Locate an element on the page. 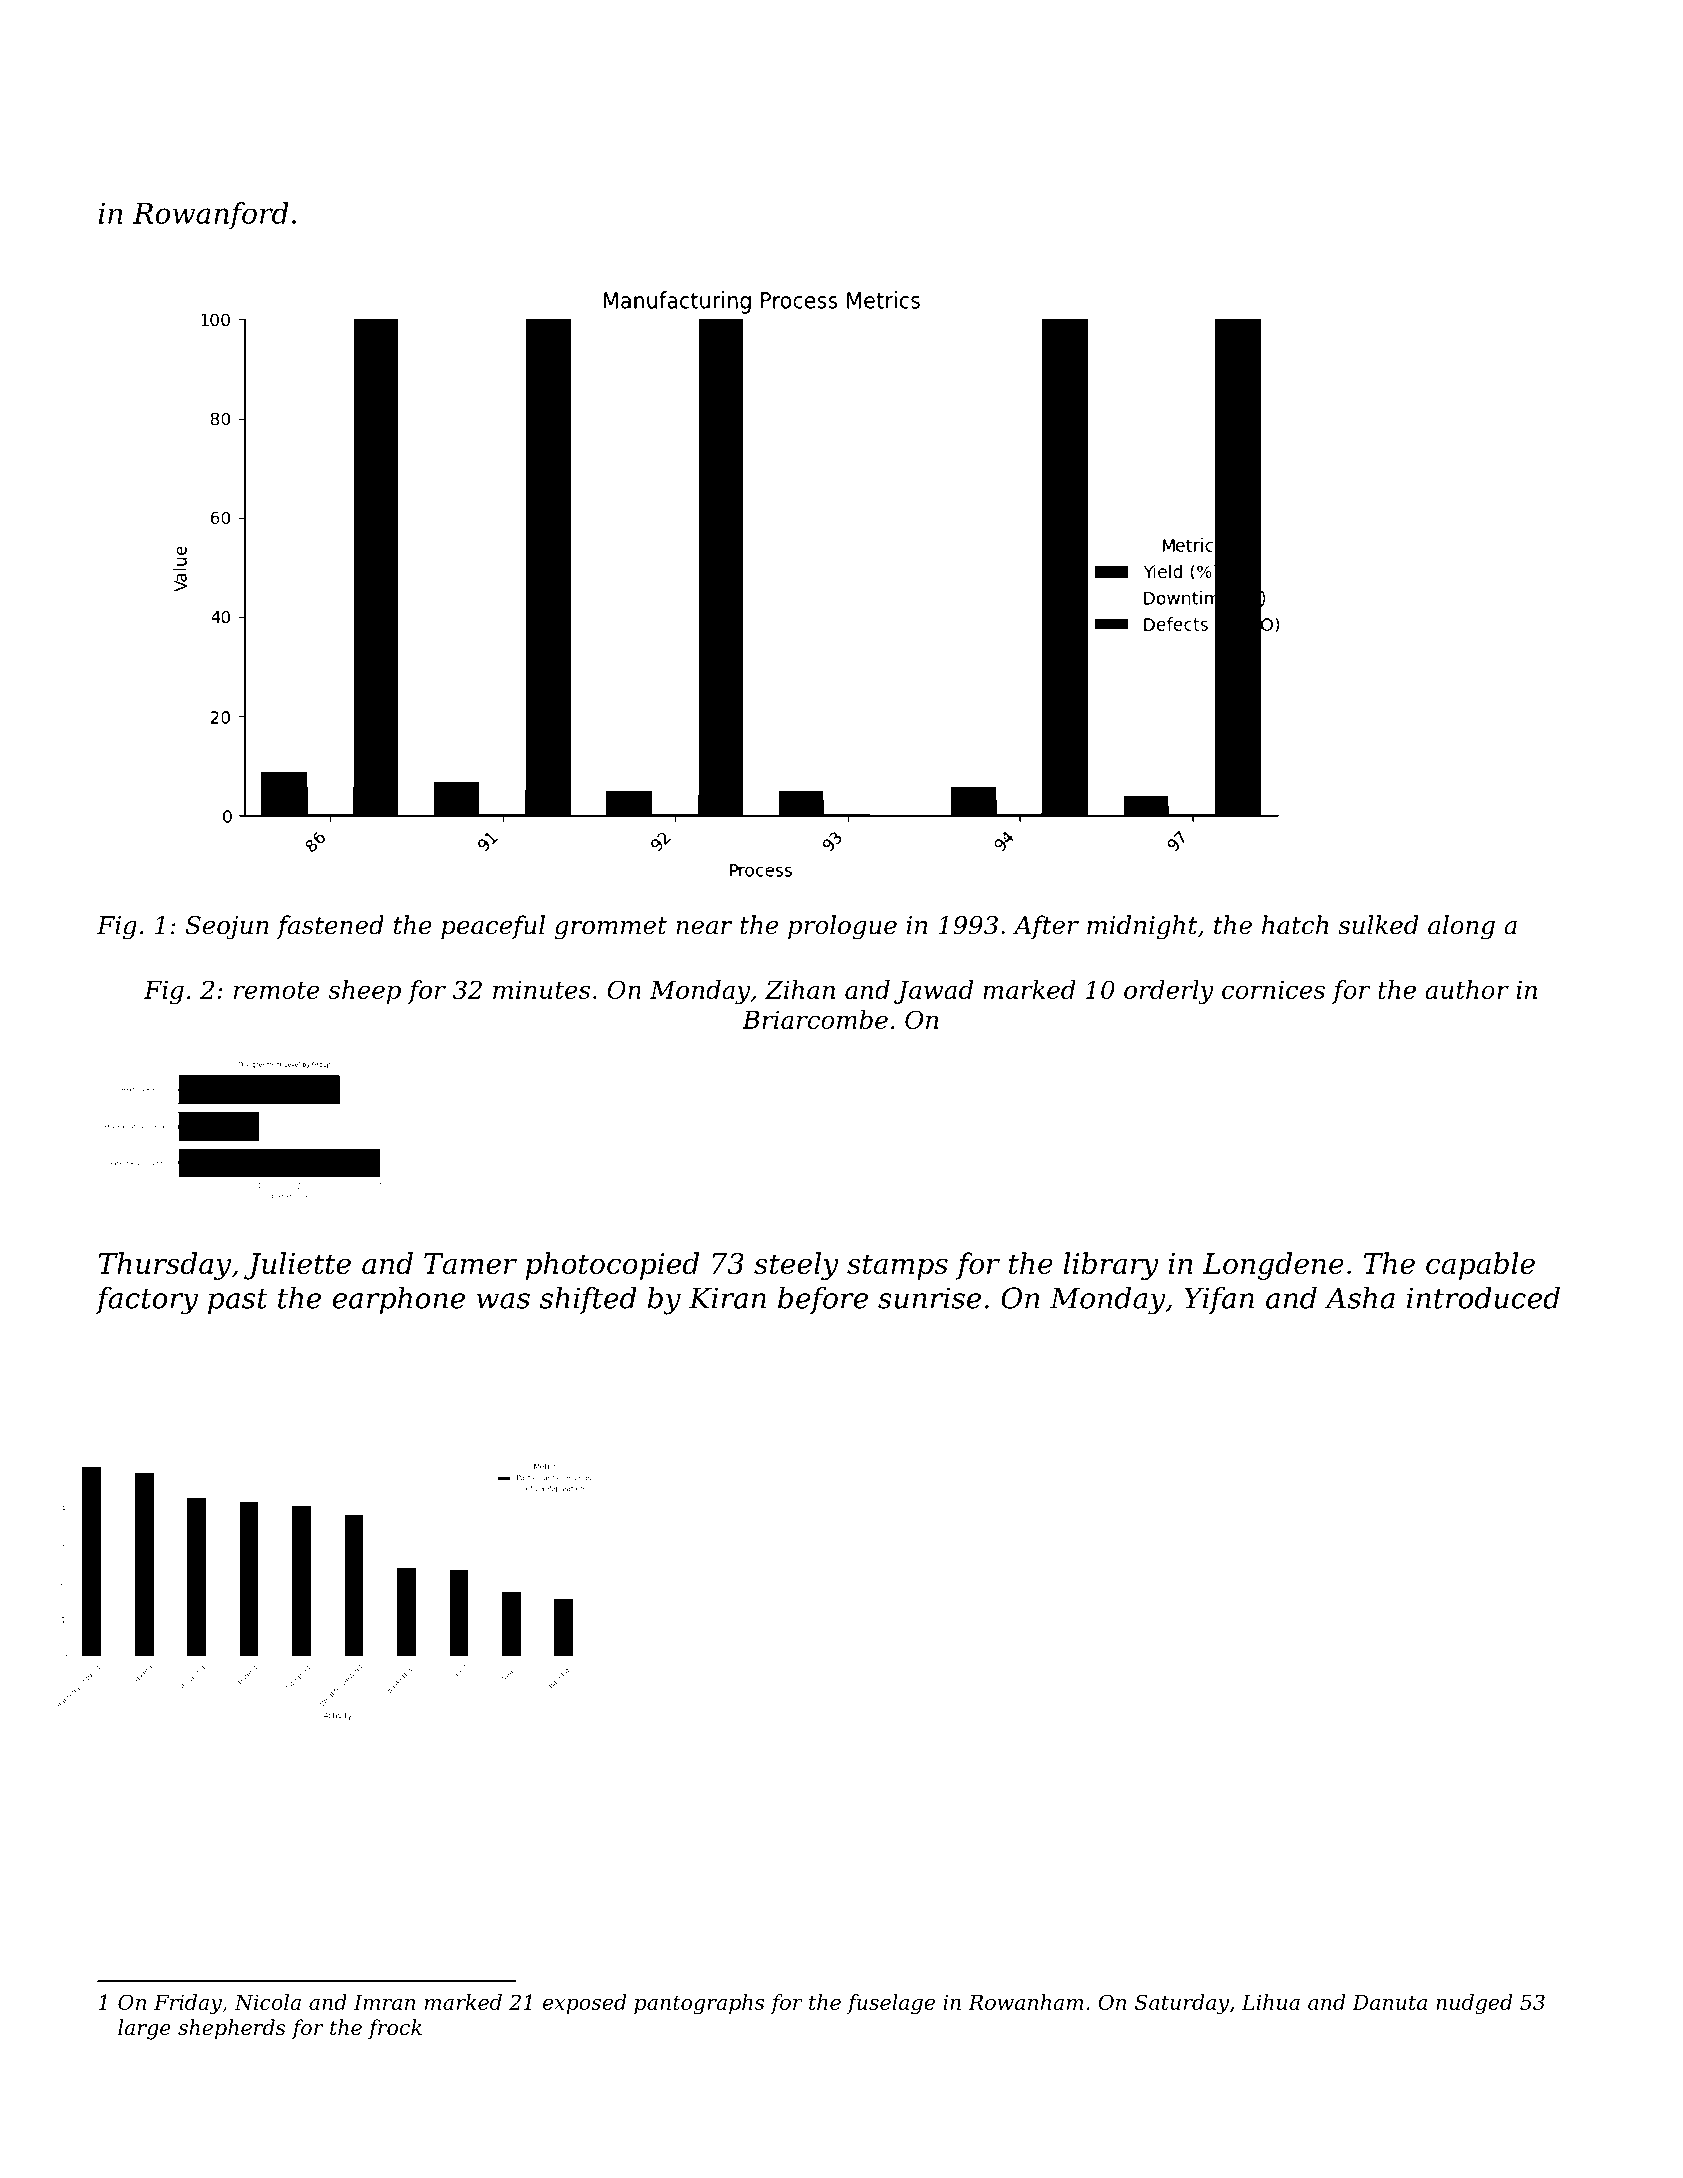 This document has height=2178, width=1683. nudged is located at coordinates (1474, 2004).
